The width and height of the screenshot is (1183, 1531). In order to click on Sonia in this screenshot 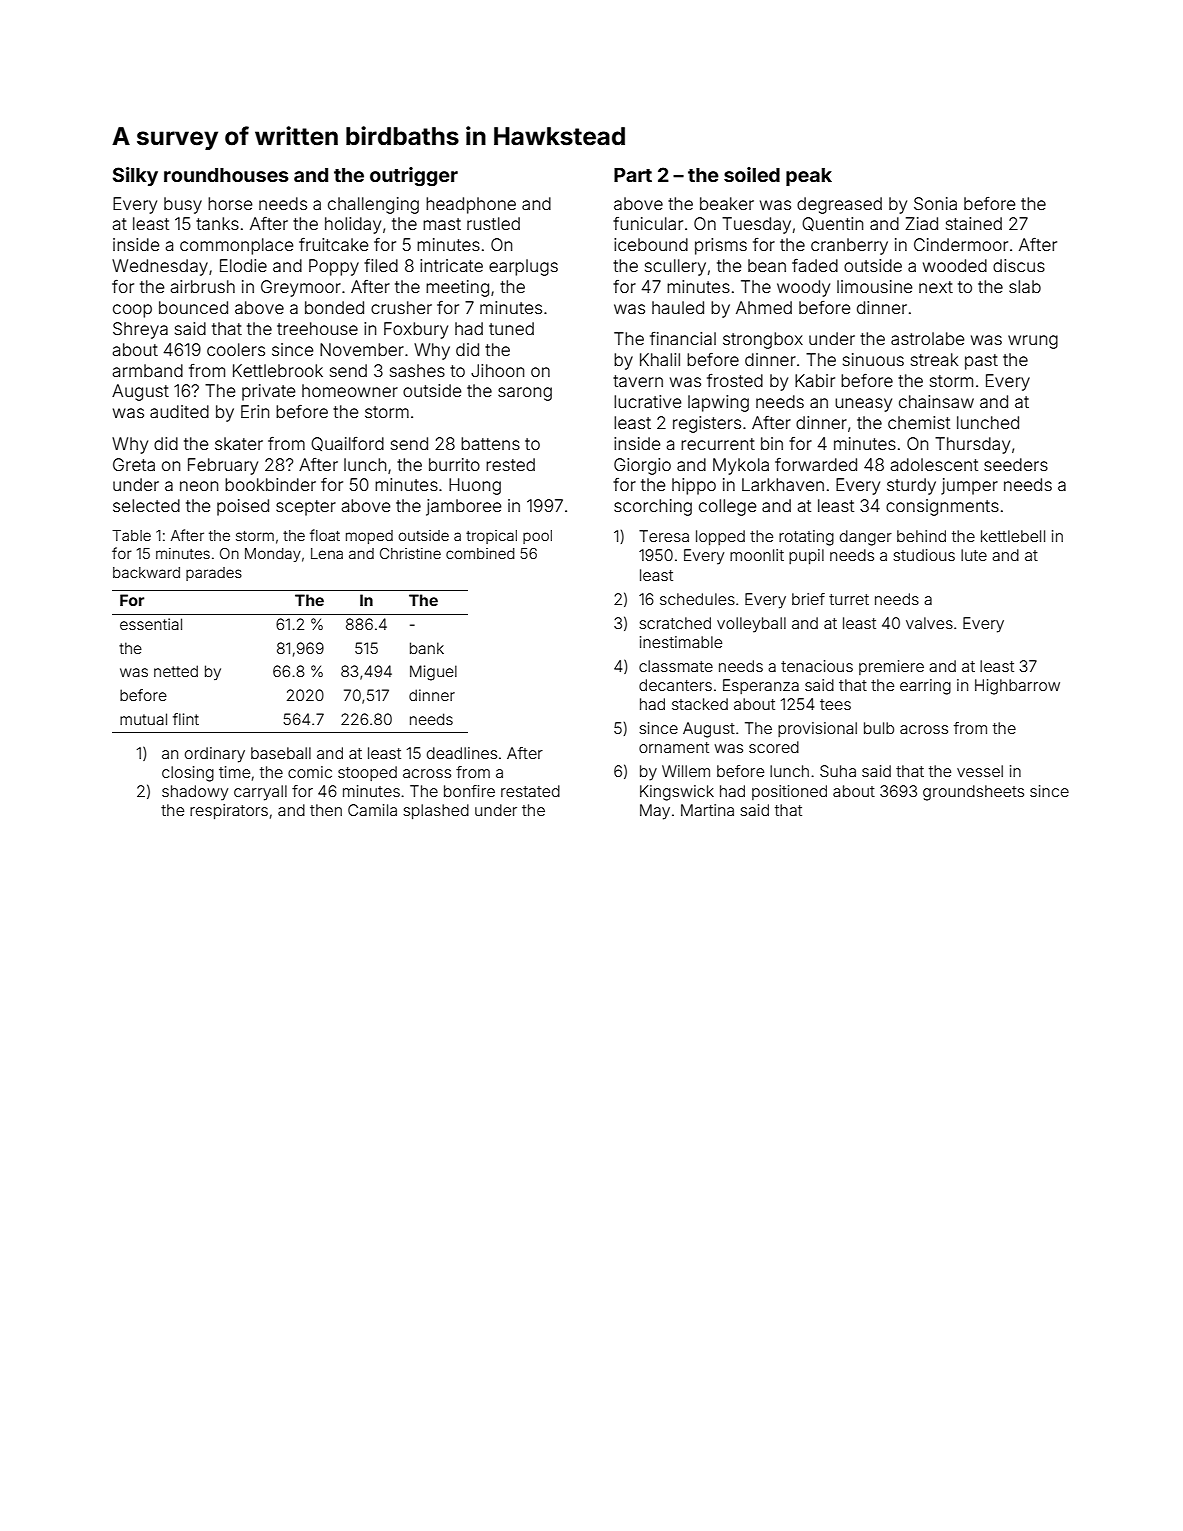, I will do `click(935, 203)`.
